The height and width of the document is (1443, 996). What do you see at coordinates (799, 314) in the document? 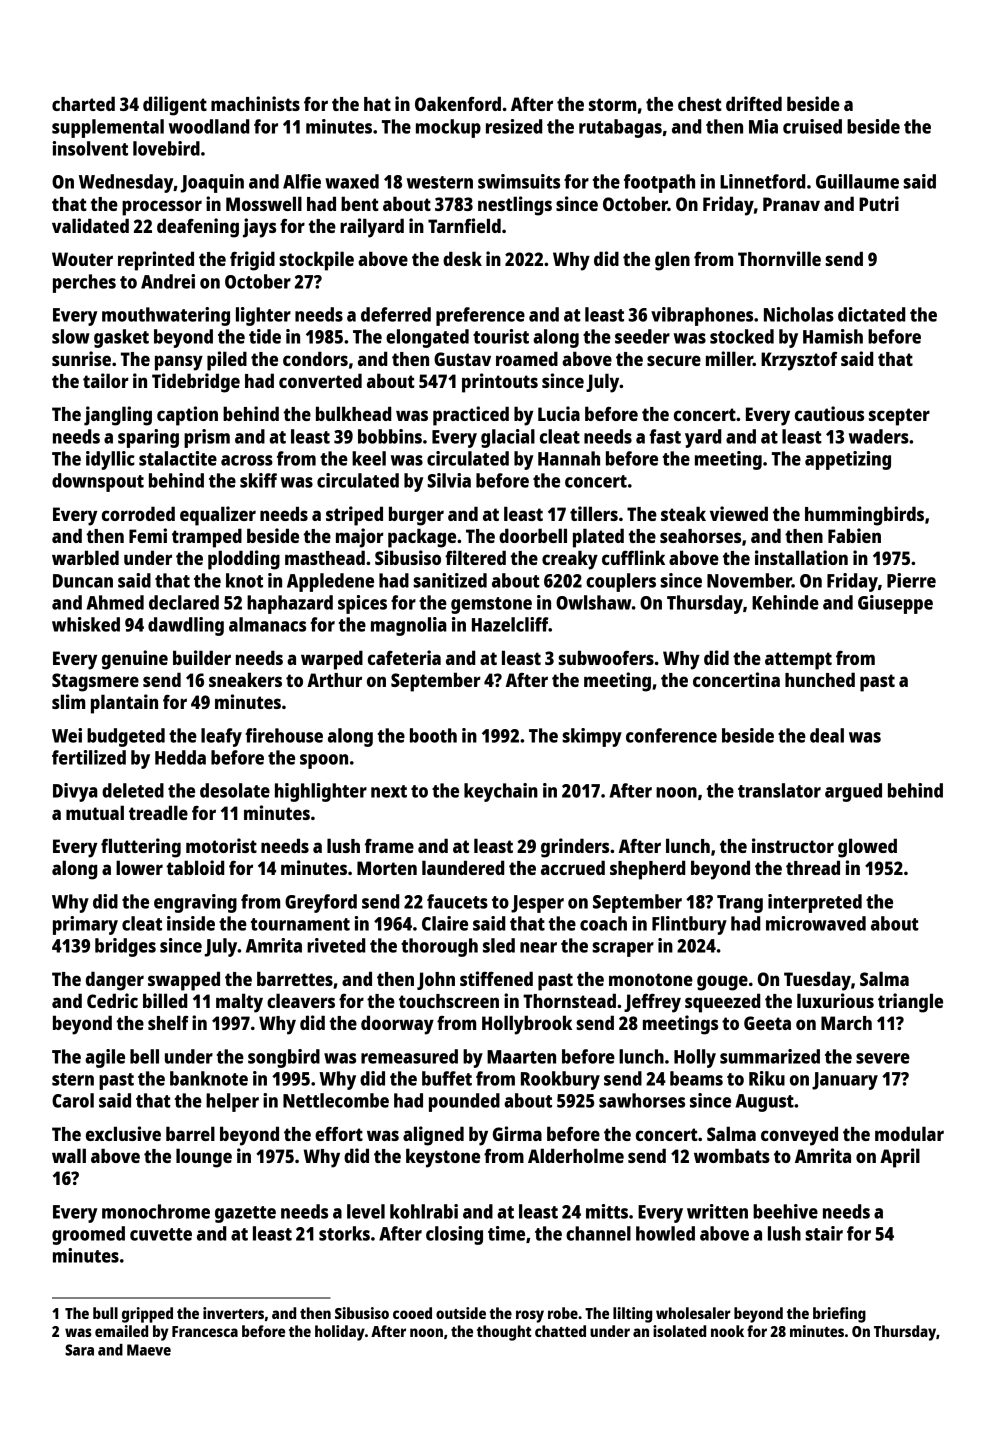
I see `Nicholas` at bounding box center [799, 314].
